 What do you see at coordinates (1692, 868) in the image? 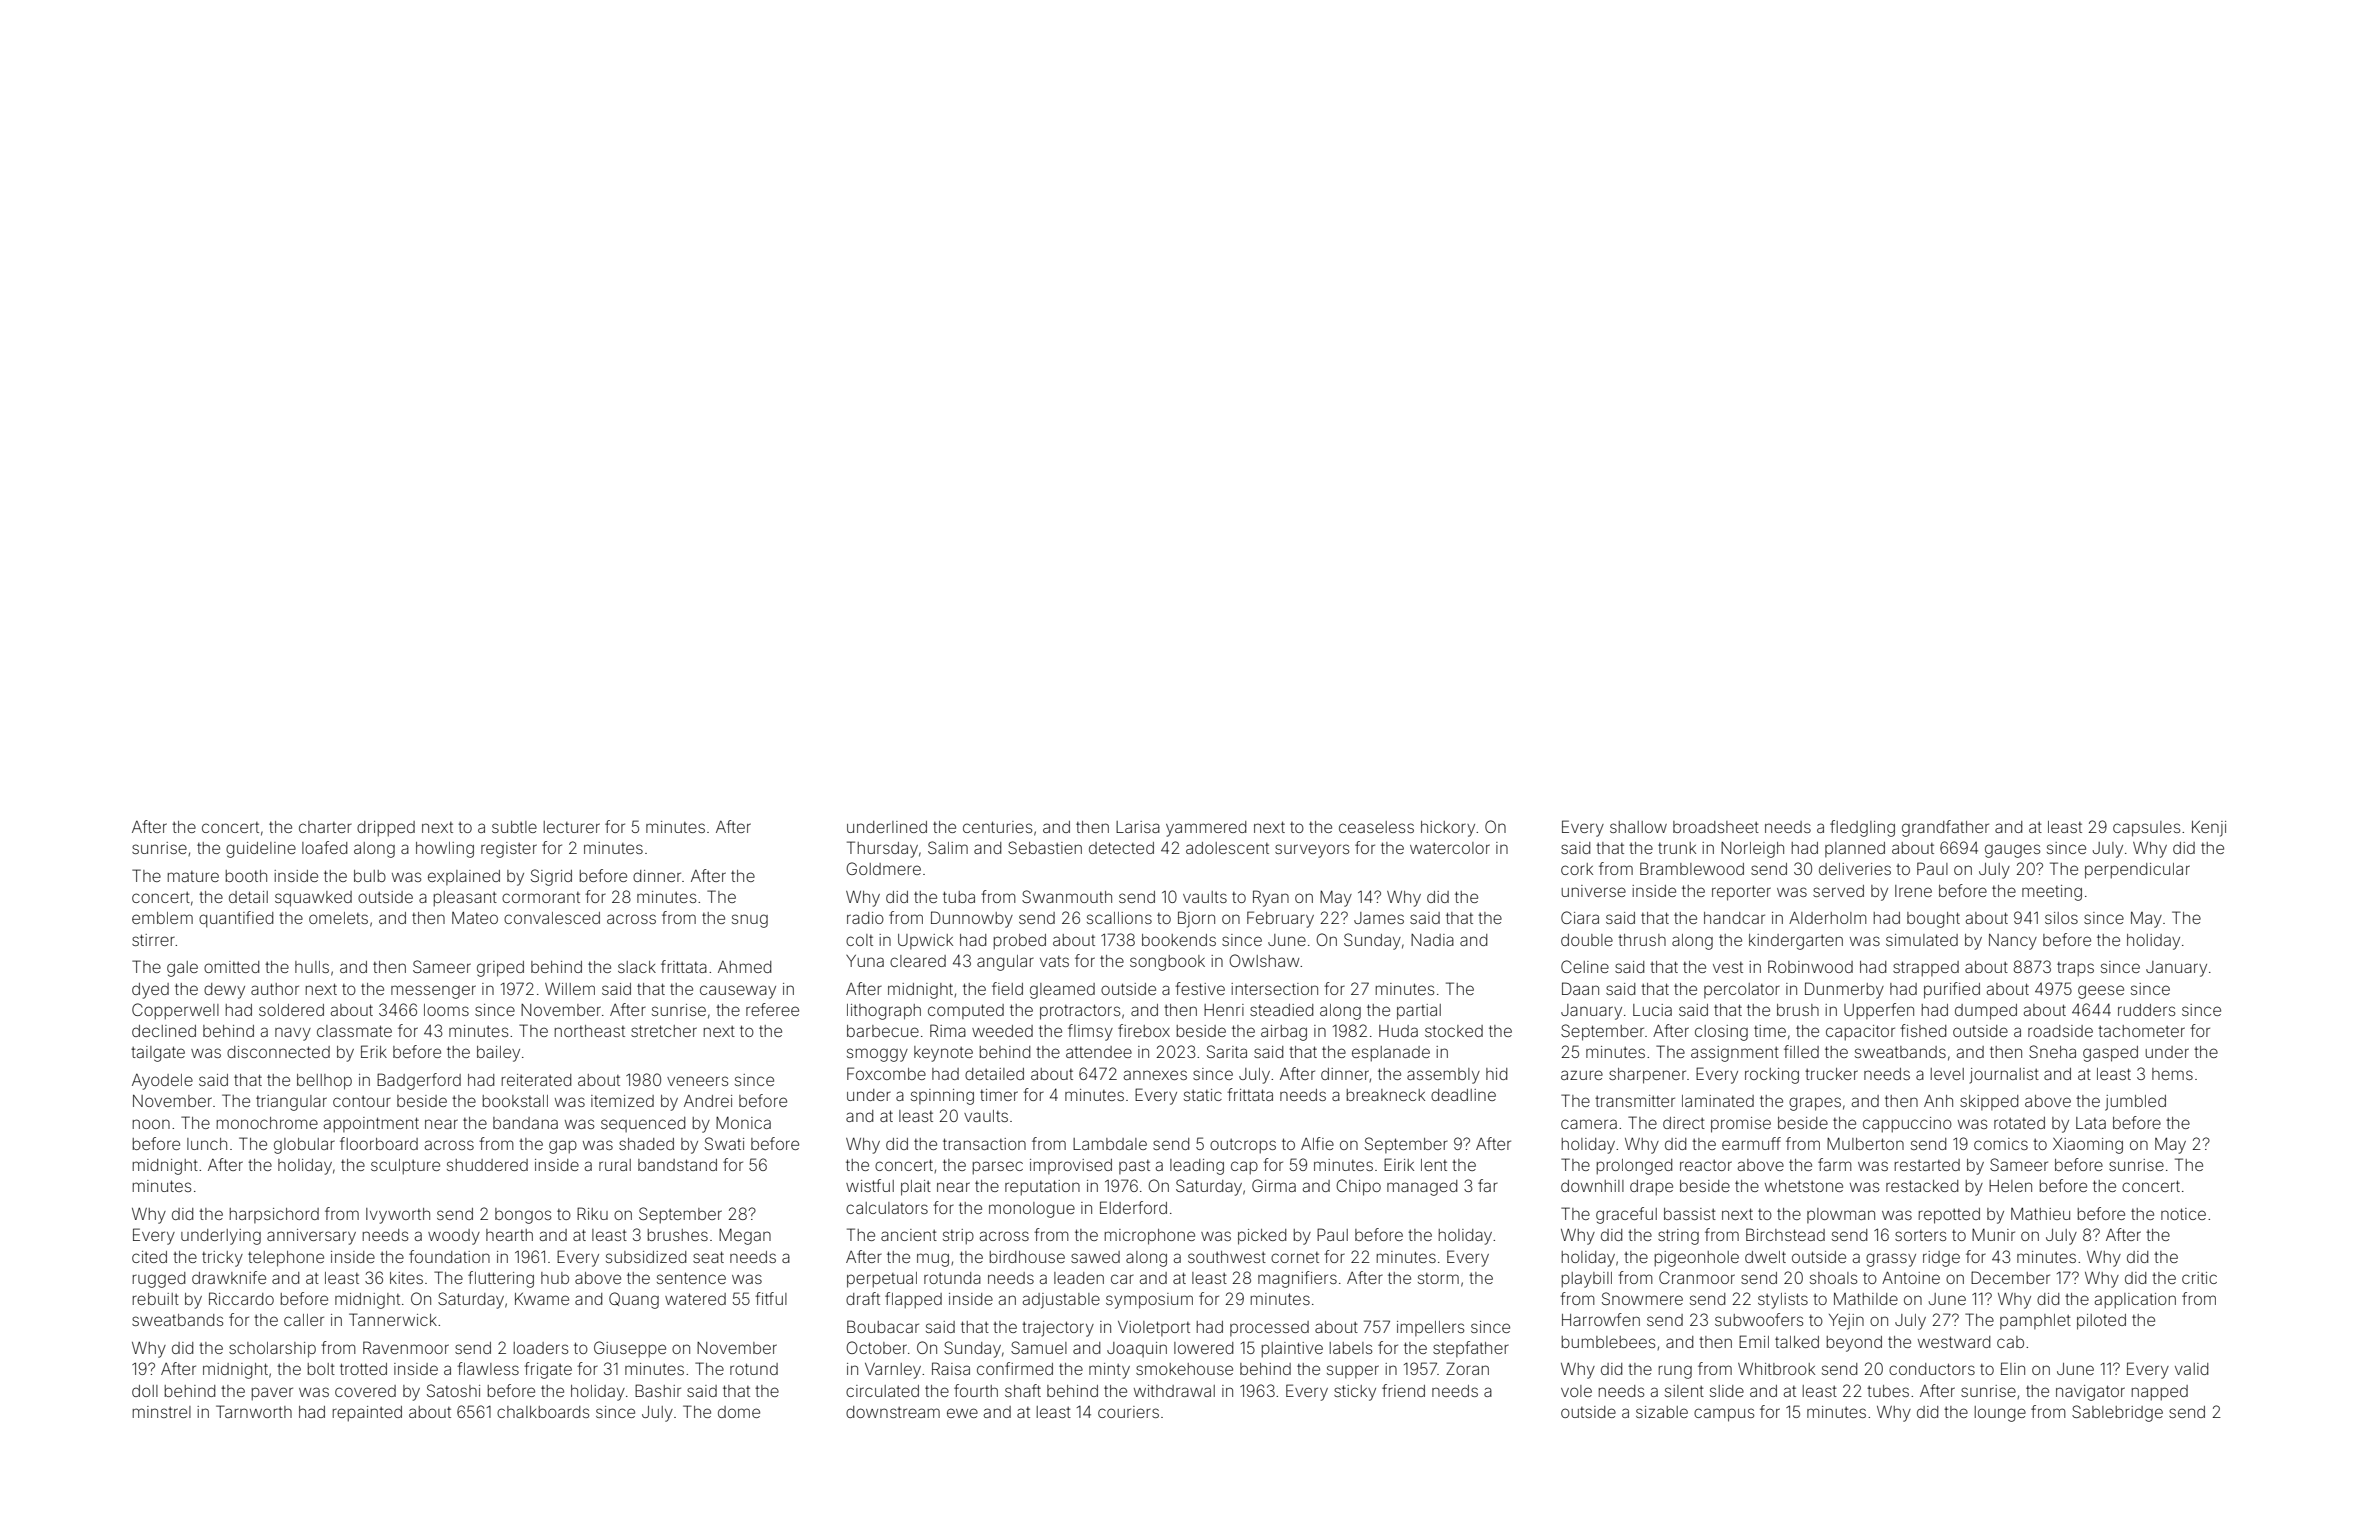
I see `Bramblewood` at bounding box center [1692, 868].
